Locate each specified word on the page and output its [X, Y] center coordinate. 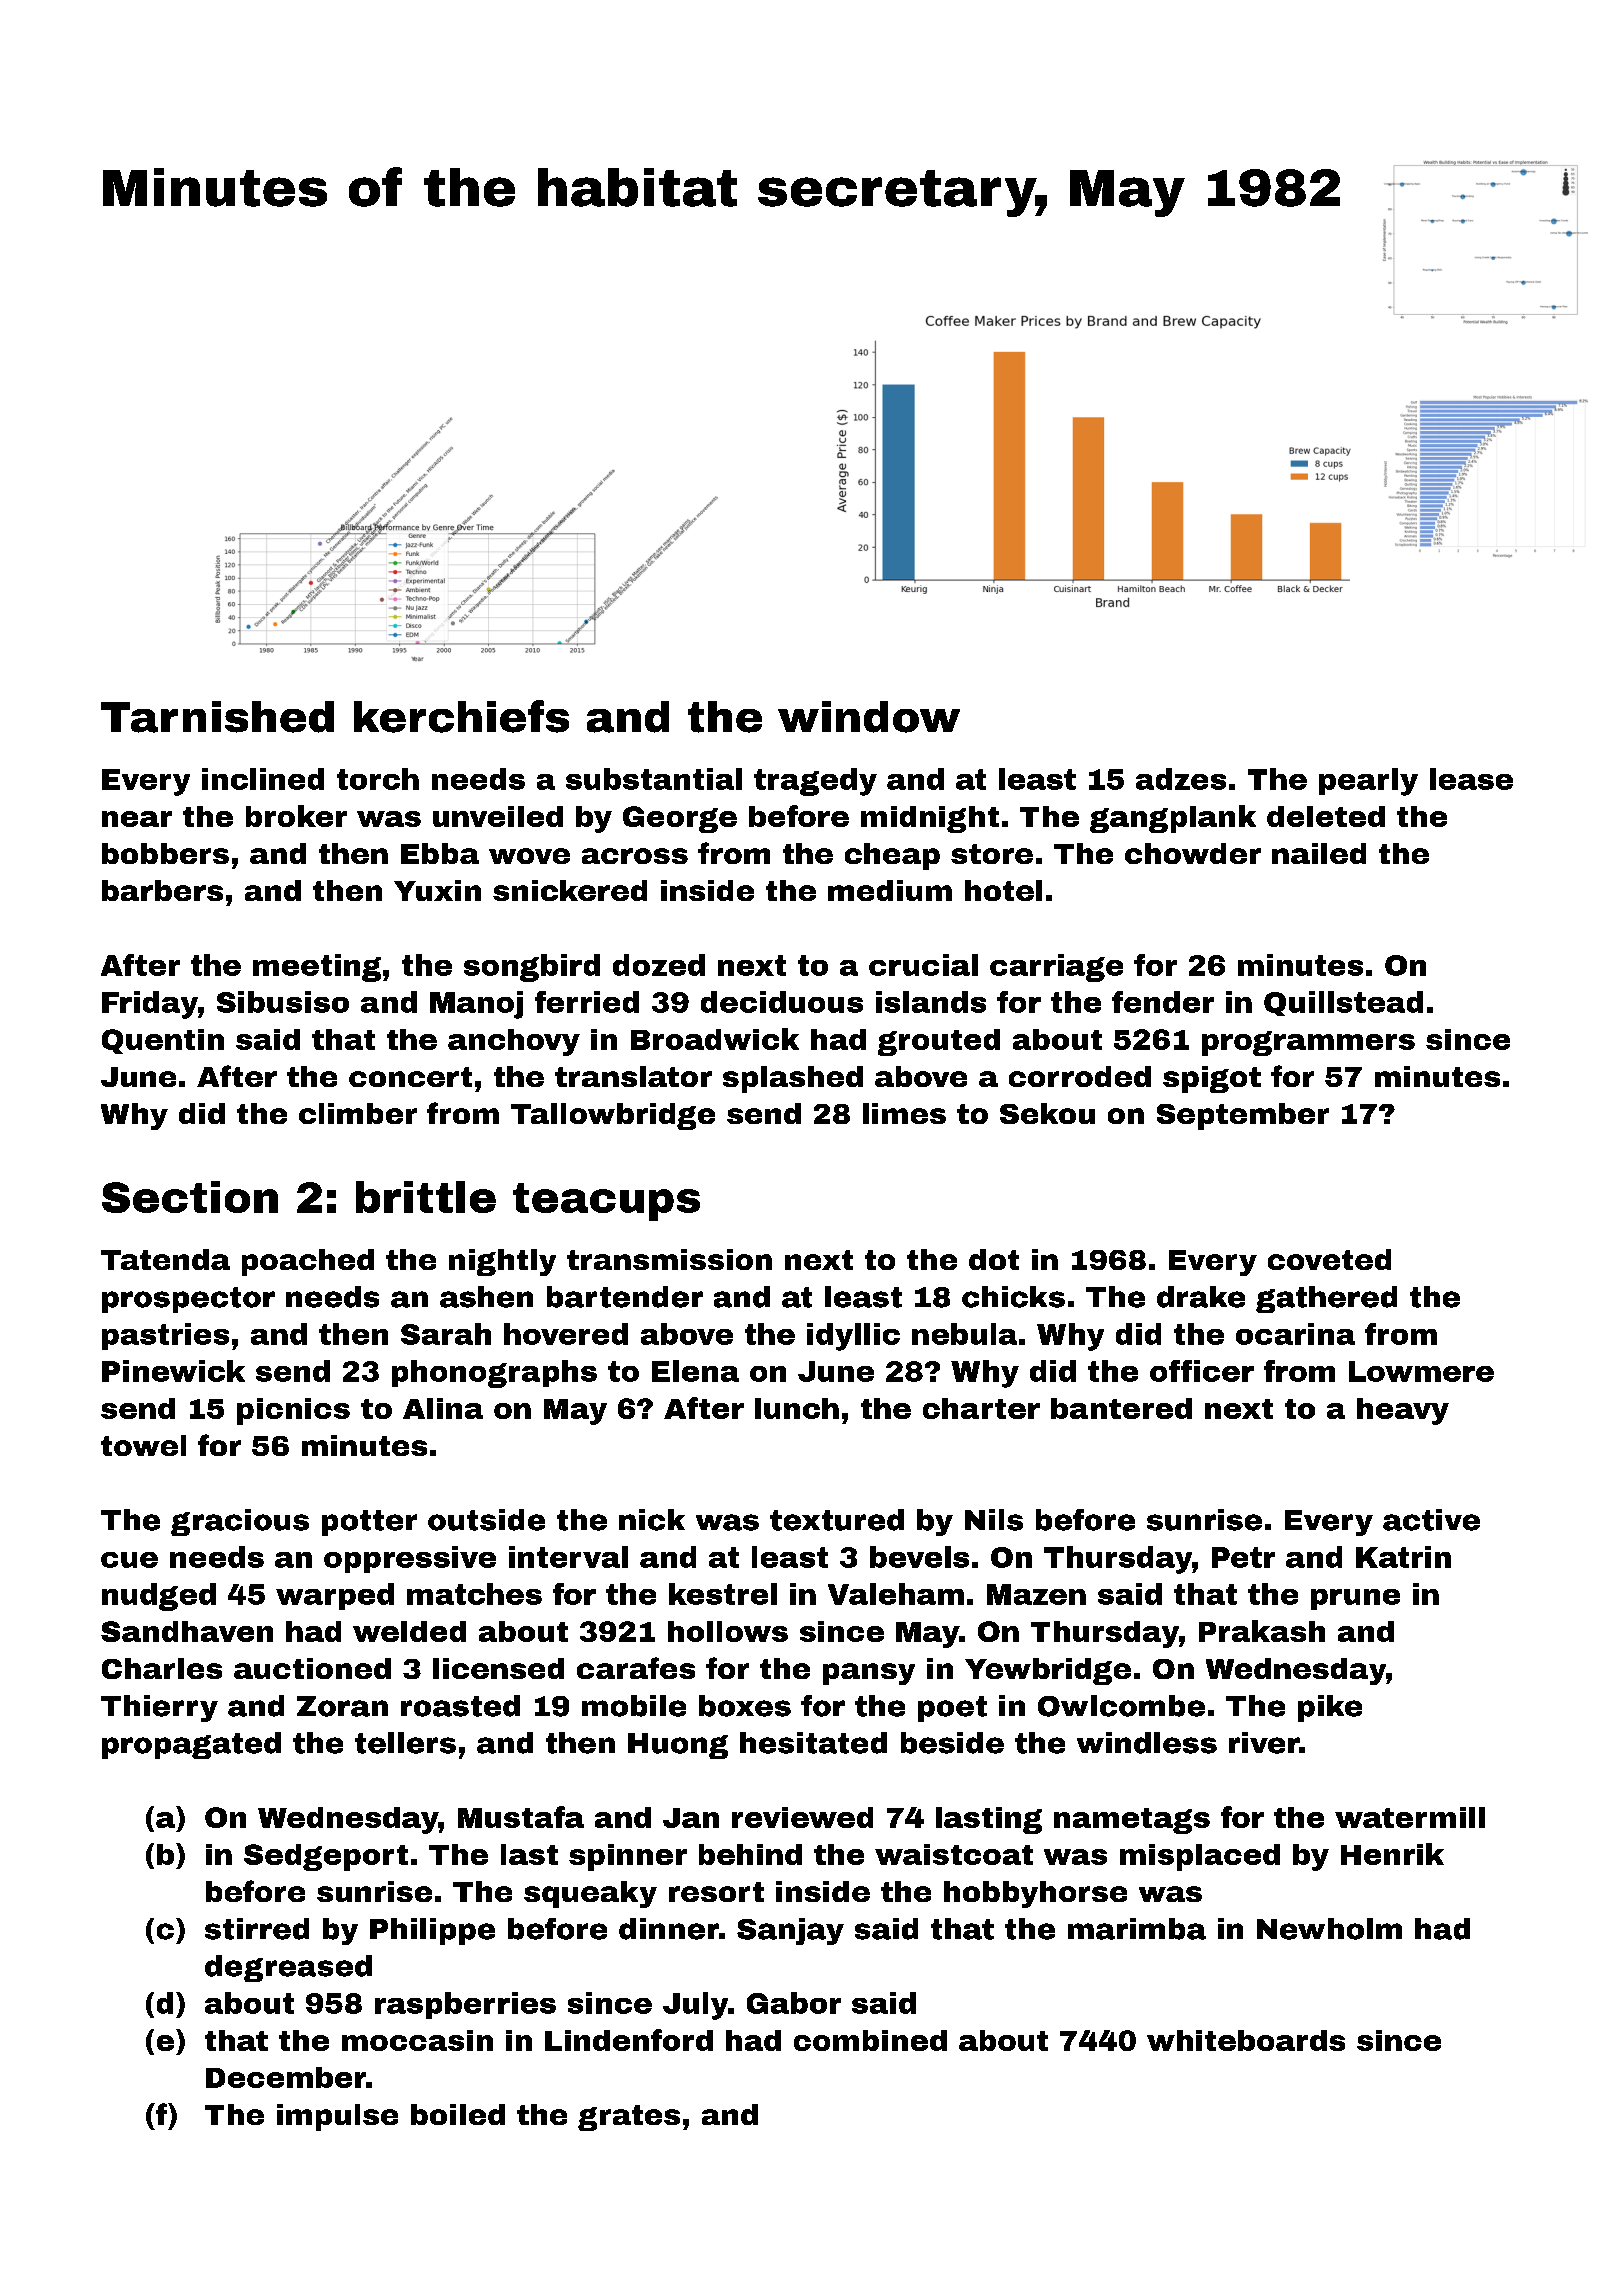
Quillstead [1343, 1003]
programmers [1308, 1043]
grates [629, 2118]
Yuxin [437, 890]
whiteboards [1246, 2040]
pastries [165, 1336]
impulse [337, 2117]
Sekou [1047, 1113]
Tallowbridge [613, 1116]
